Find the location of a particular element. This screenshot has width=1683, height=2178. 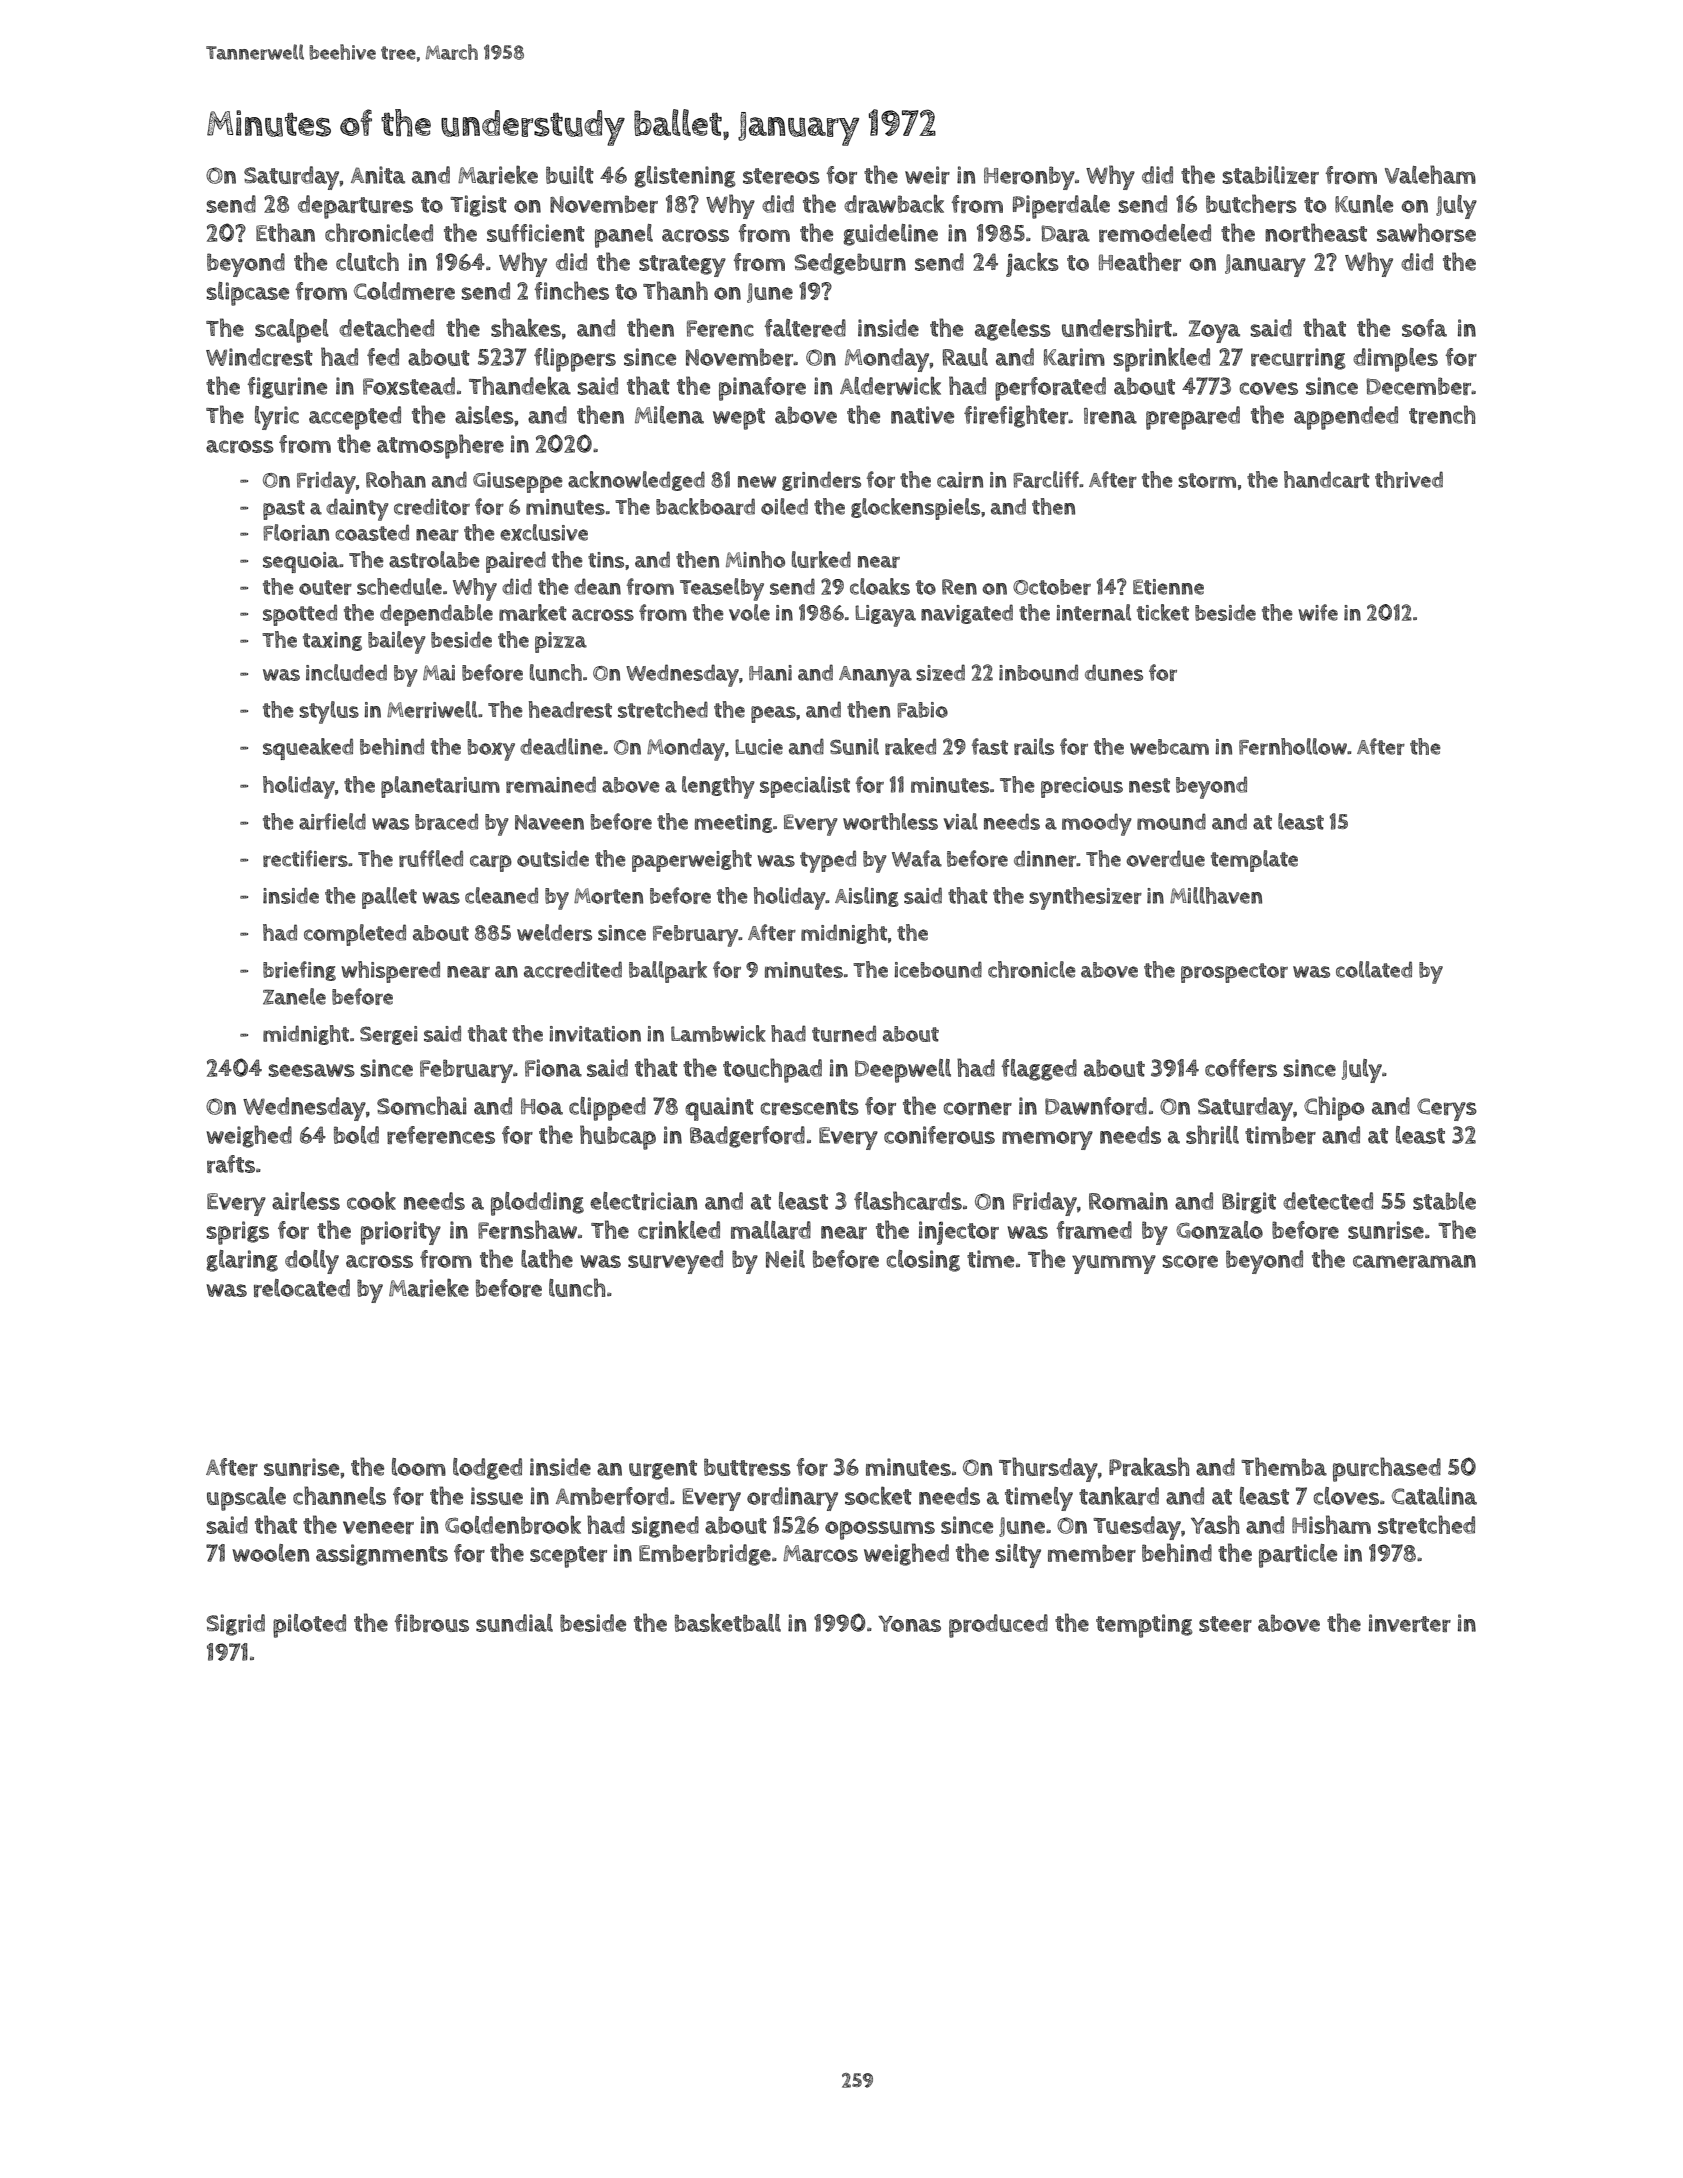

steer is located at coordinates (1225, 1624).
